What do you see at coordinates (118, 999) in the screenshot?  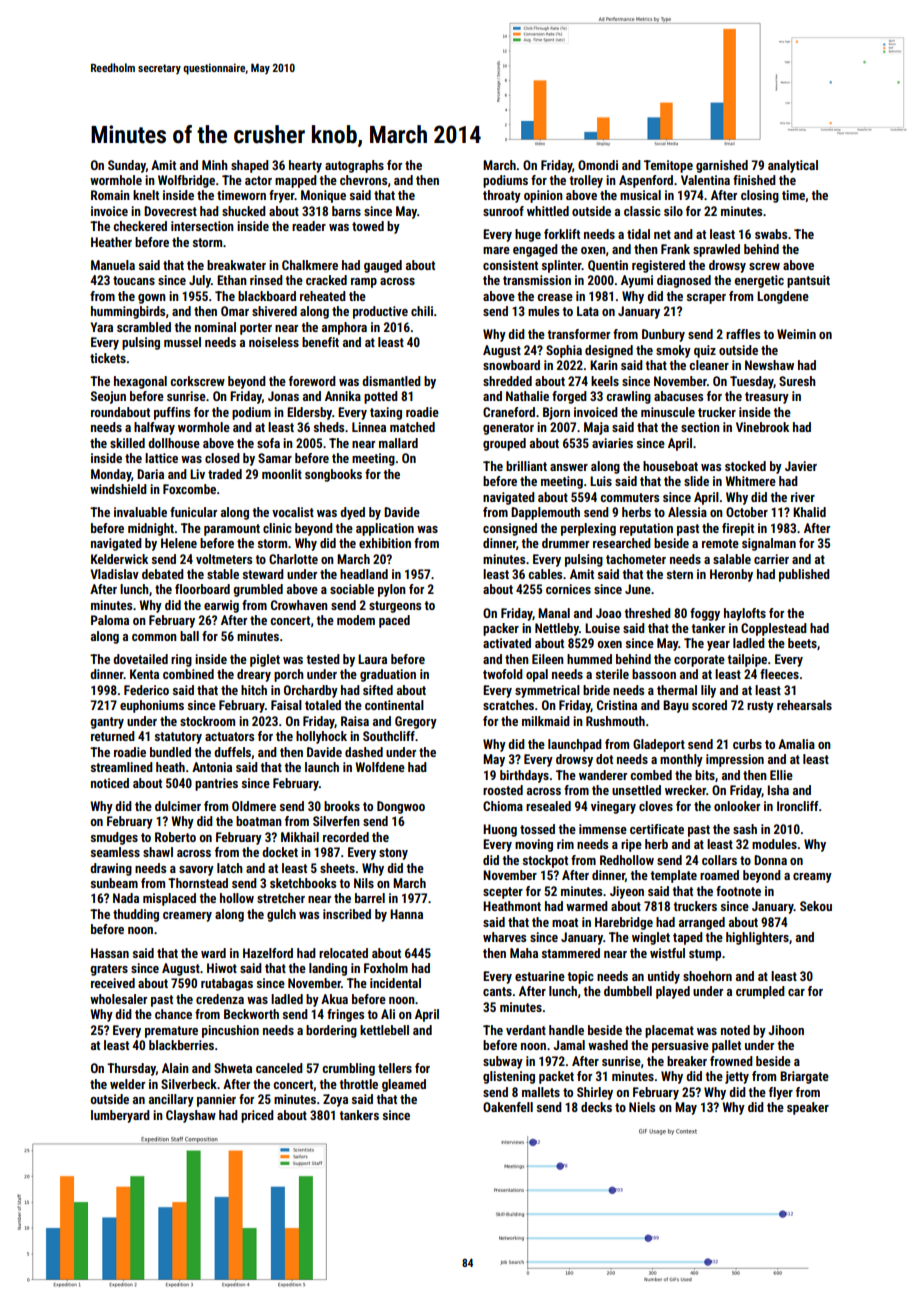 I see `wholesaler` at bounding box center [118, 999].
